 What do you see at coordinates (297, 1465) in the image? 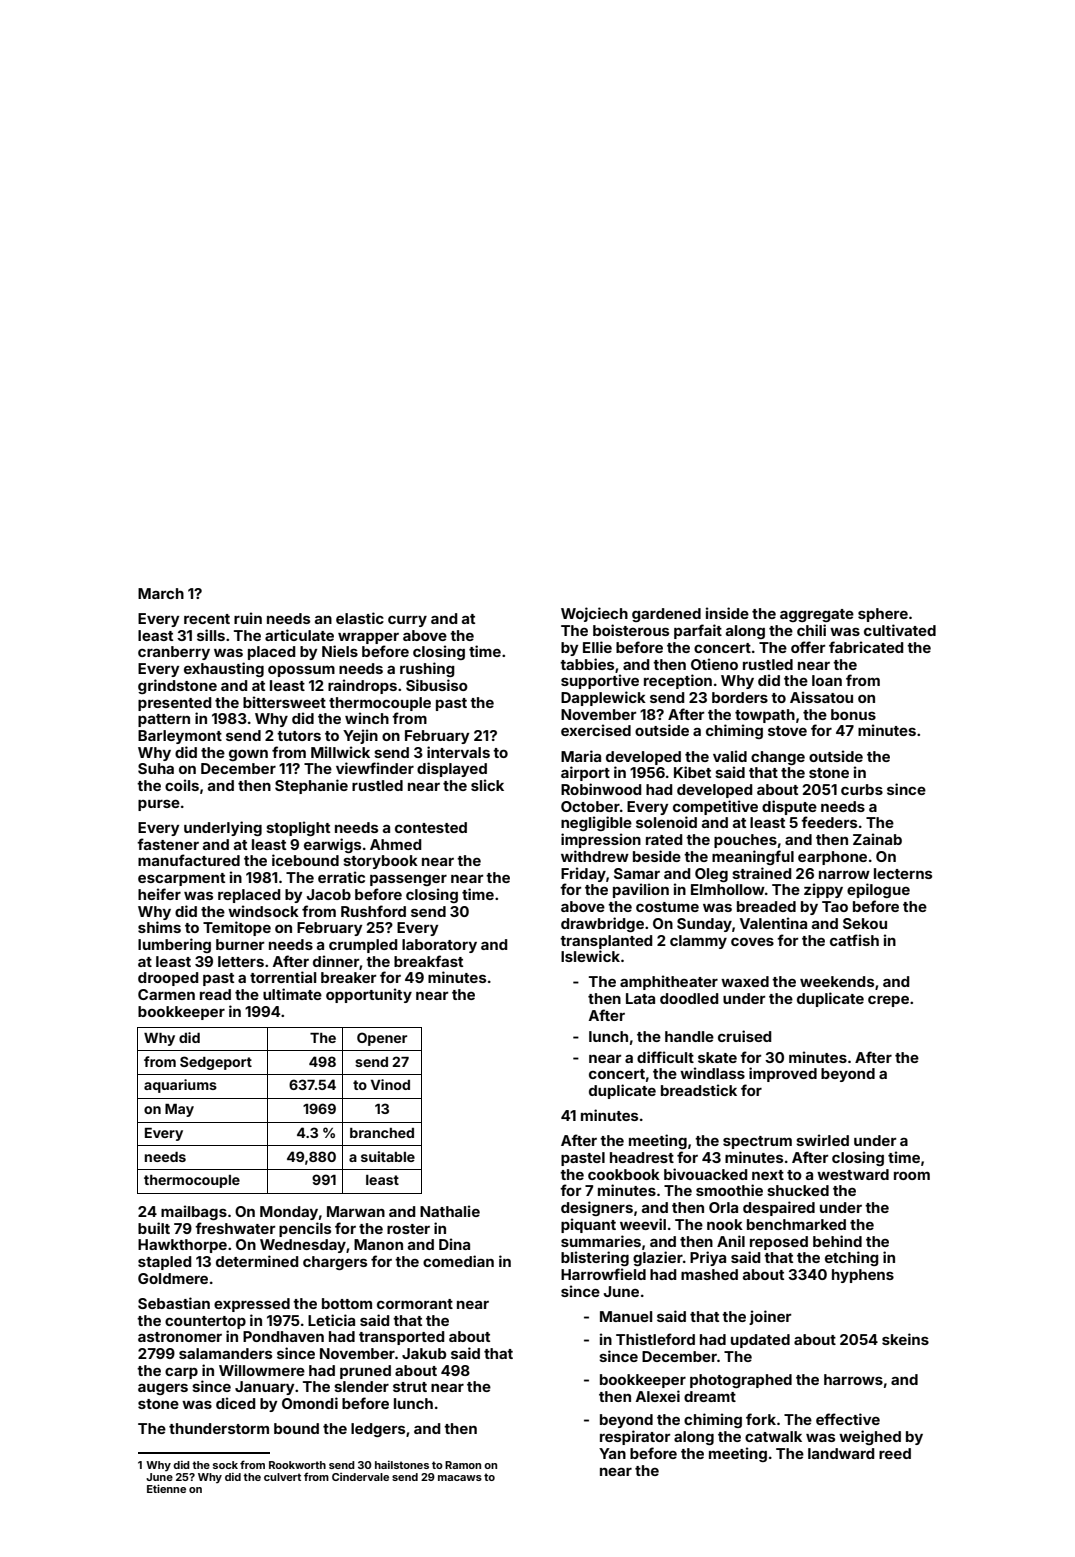
I see `Rookworth` at bounding box center [297, 1465].
